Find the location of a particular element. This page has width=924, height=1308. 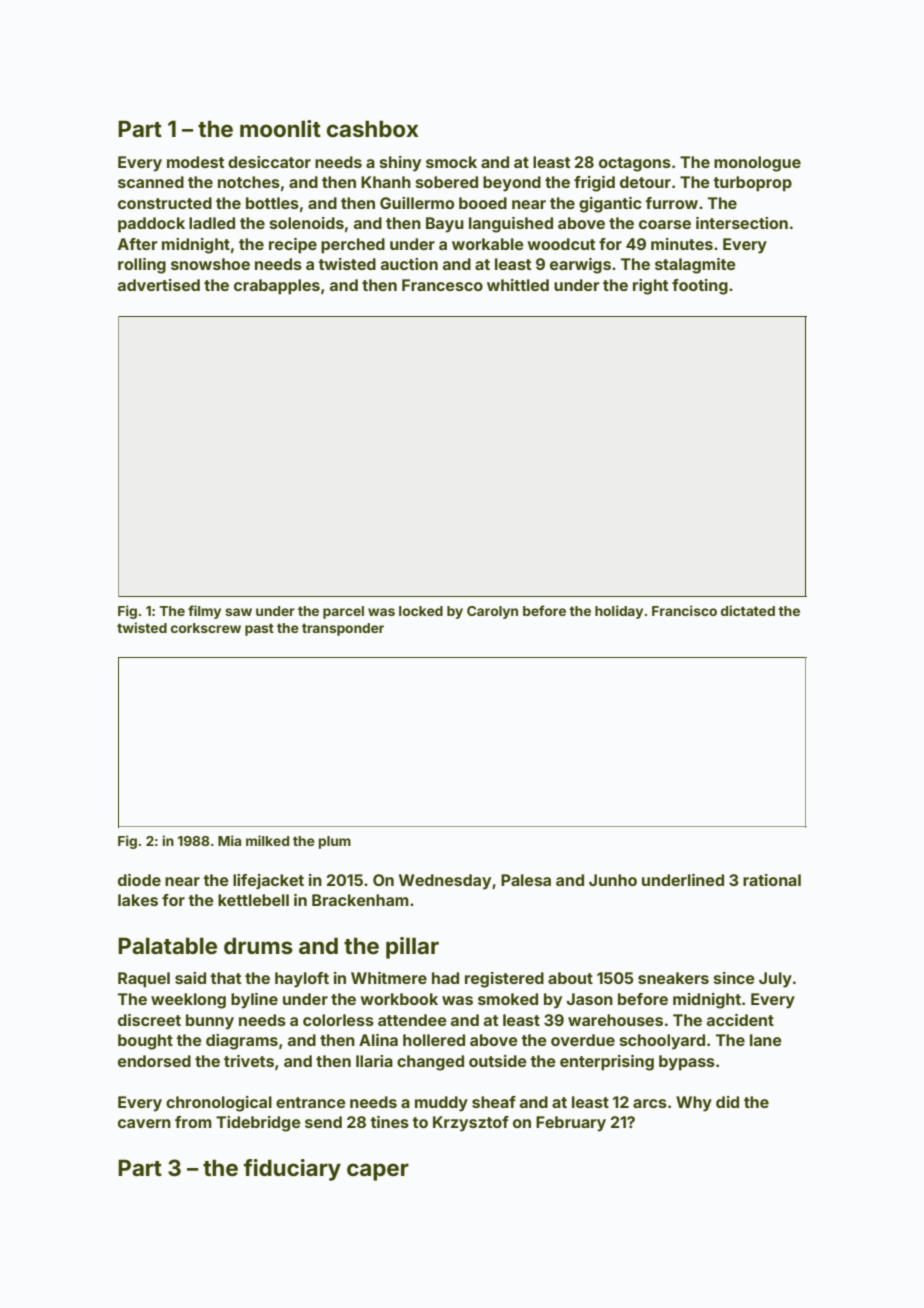

filmy is located at coordinates (204, 612).
